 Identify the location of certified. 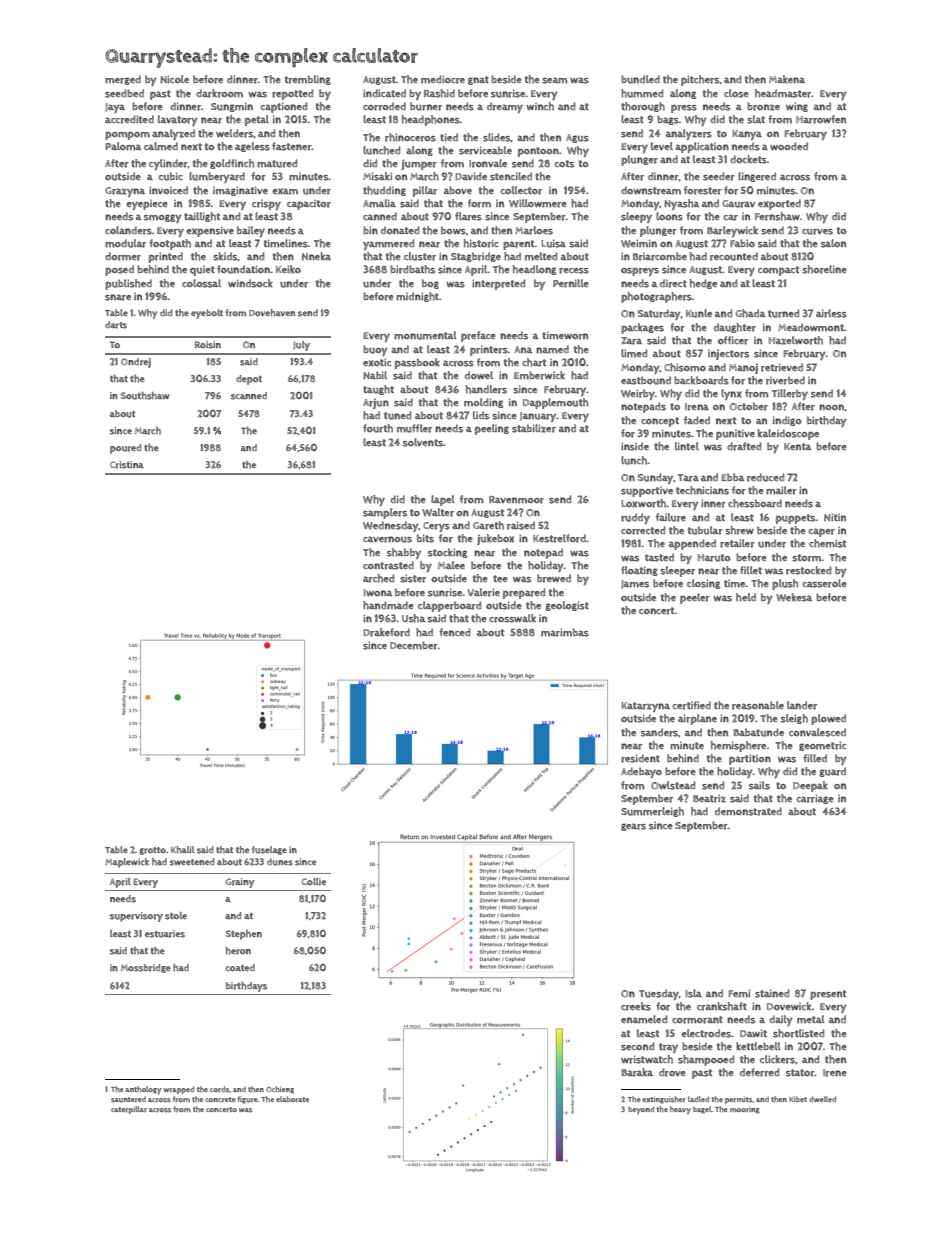
(691, 705).
